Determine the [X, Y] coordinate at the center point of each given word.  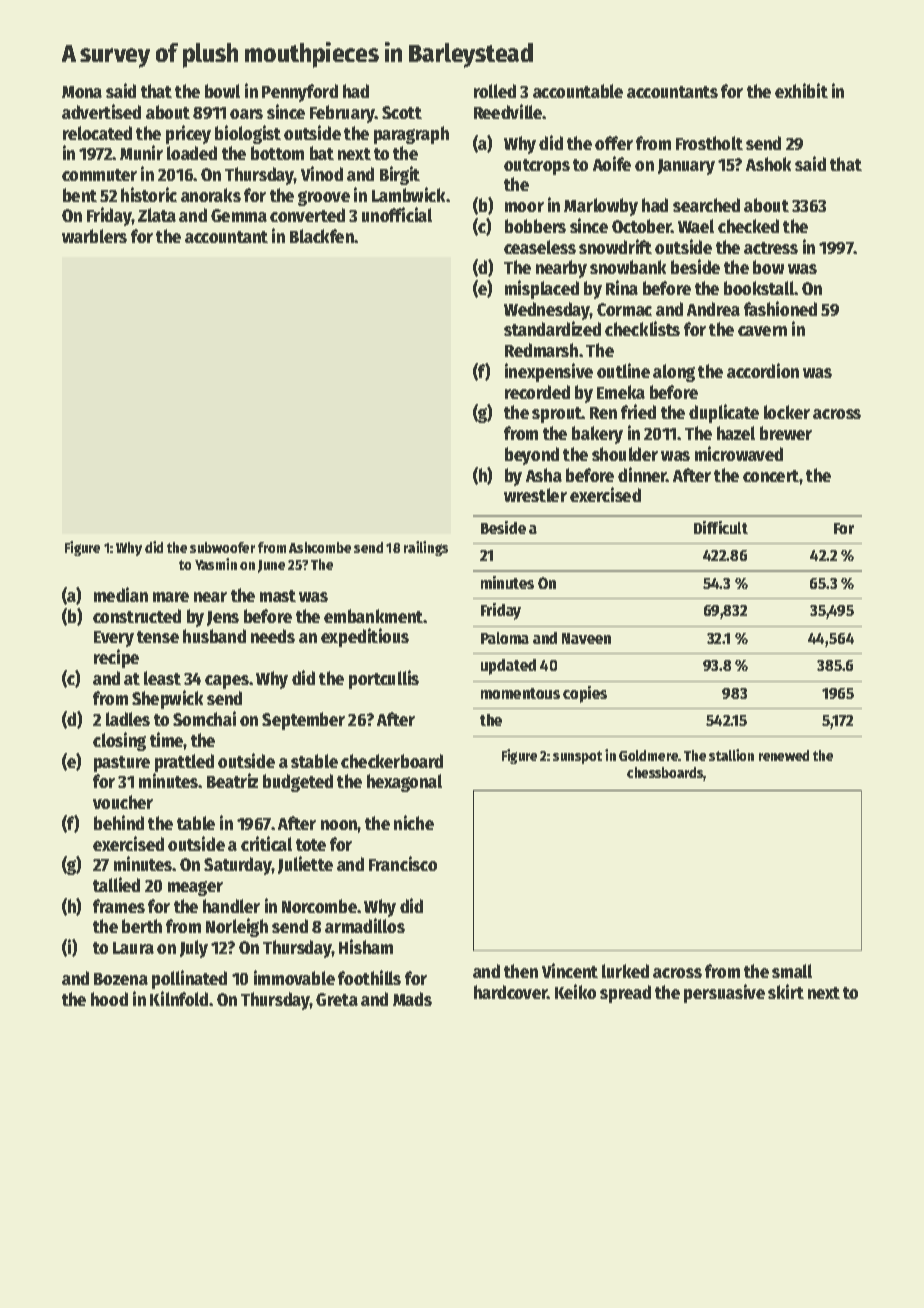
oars [246, 114]
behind [119, 822]
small [792, 971]
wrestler [535, 495]
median [121, 594]
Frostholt [709, 143]
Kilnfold [179, 998]
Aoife [612, 163]
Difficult [721, 527]
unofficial [397, 214]
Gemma [239, 215]
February [342, 114]
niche [414, 822]
